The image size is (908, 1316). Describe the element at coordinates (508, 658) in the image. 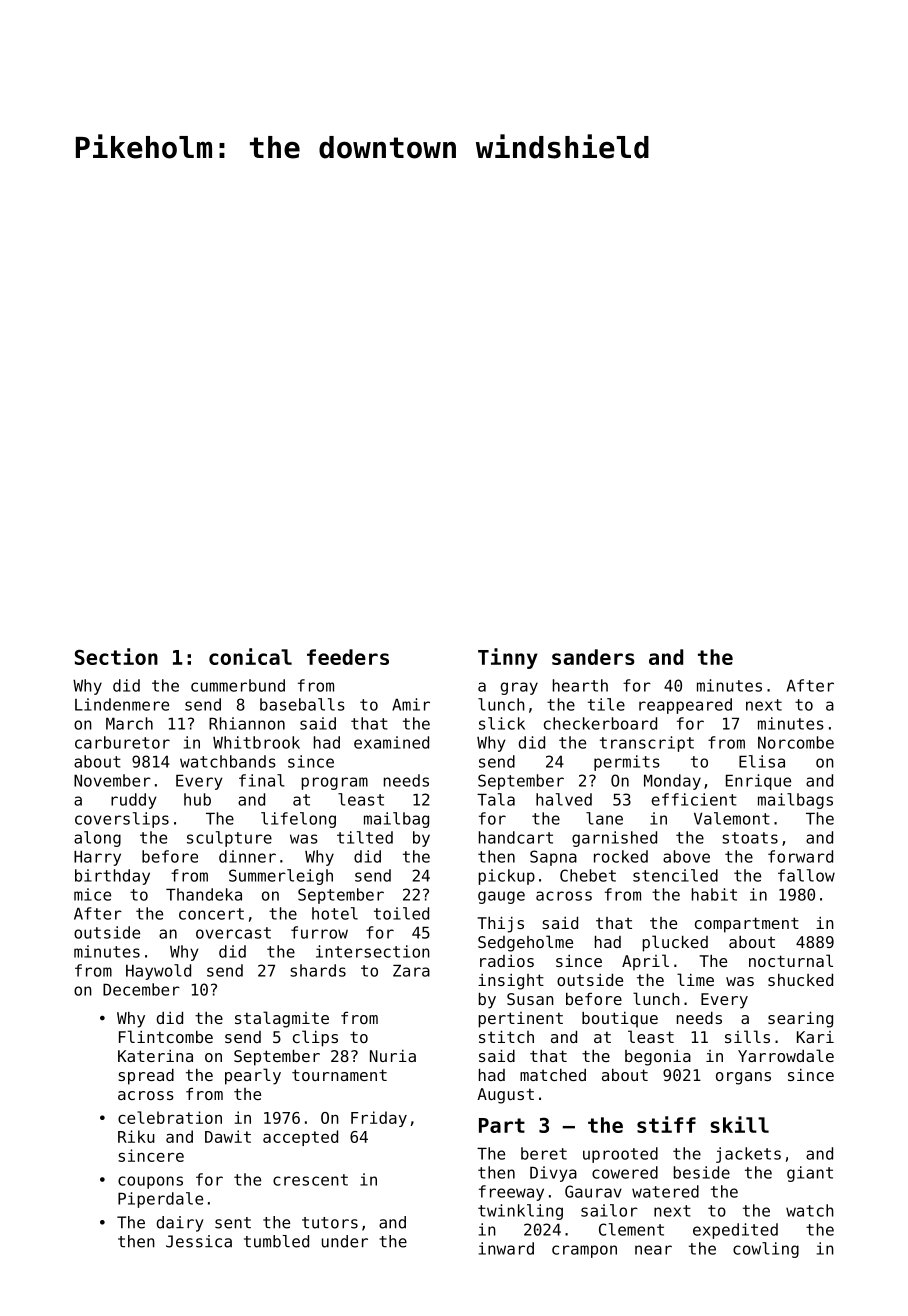

I see `Tinny` at that location.
